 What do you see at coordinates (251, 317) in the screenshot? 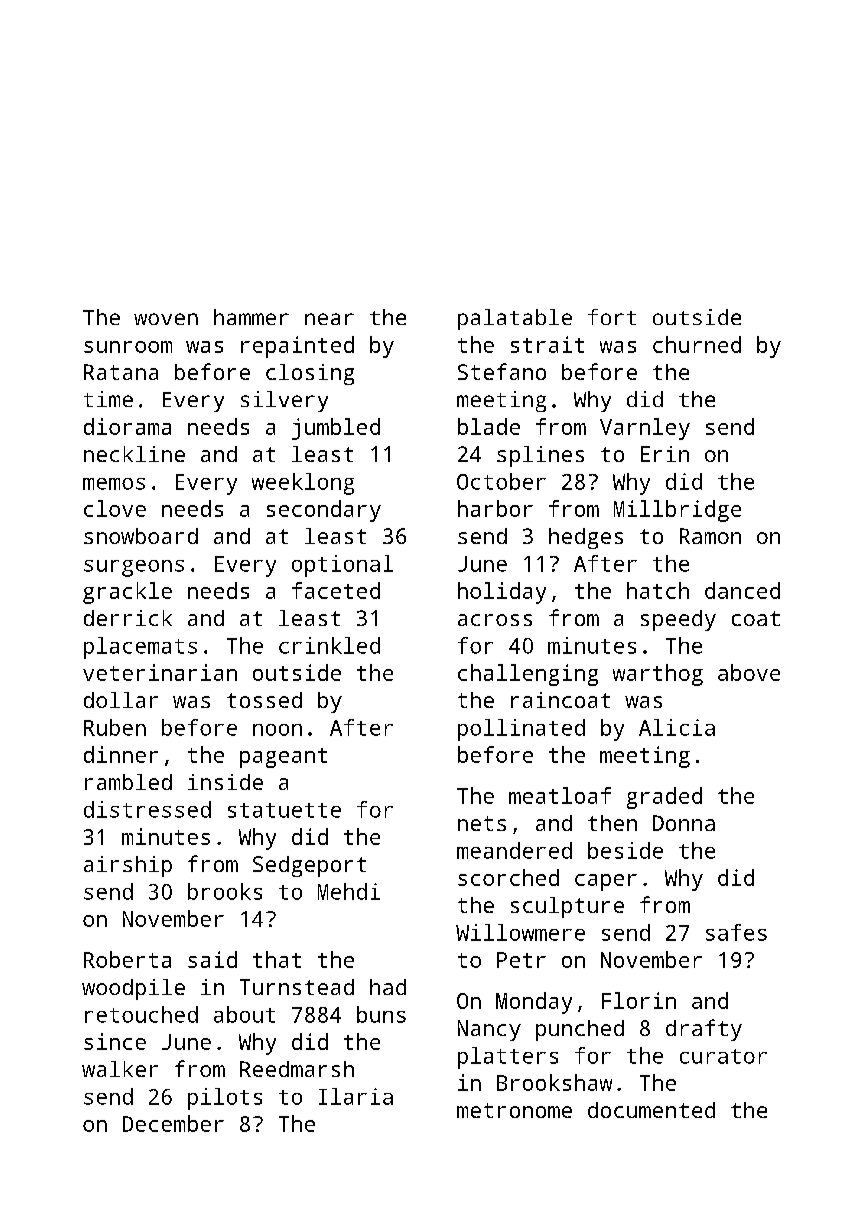
I see `hammer` at bounding box center [251, 317].
